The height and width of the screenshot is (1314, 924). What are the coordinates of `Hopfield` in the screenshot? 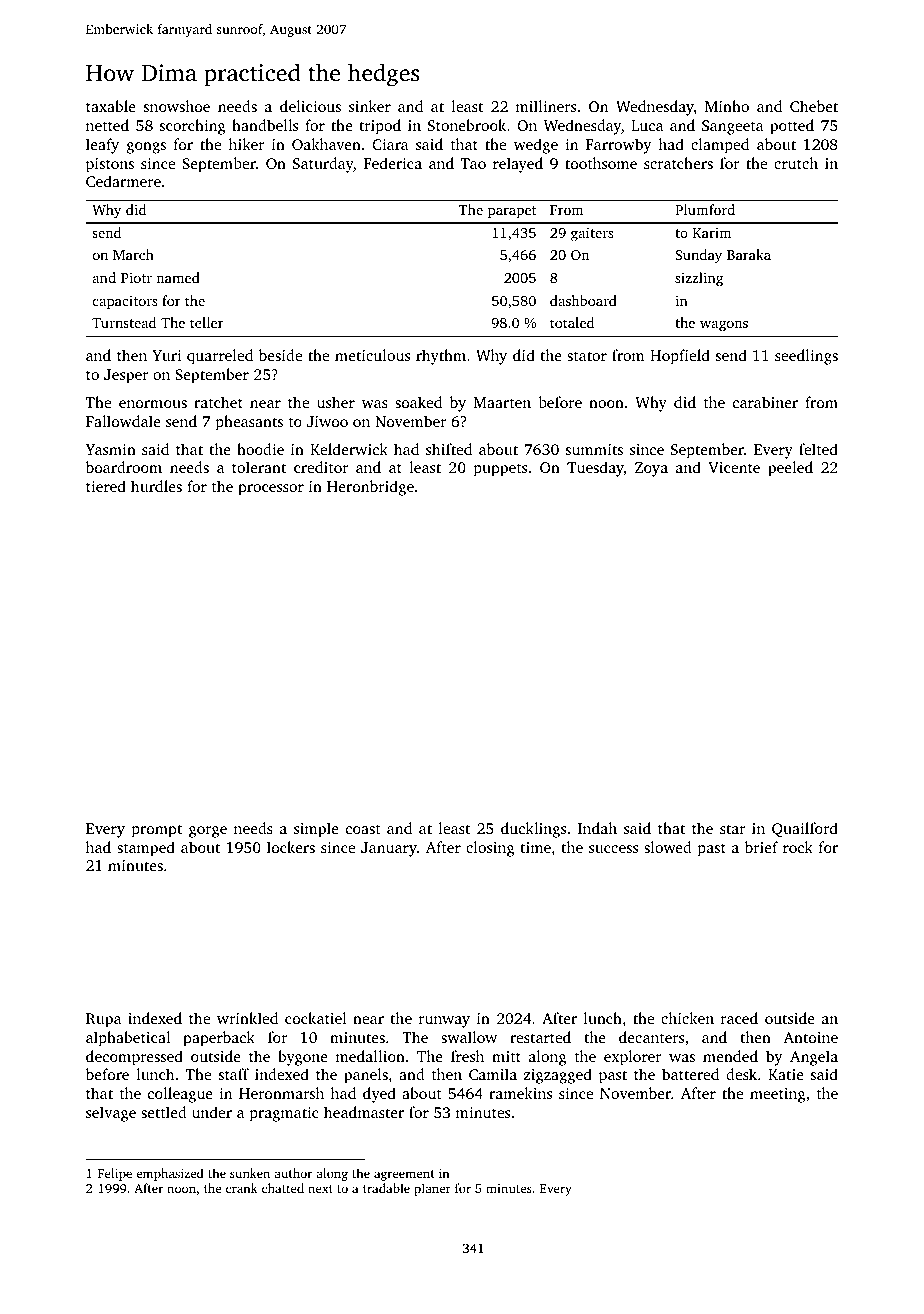 It's located at (680, 357).
